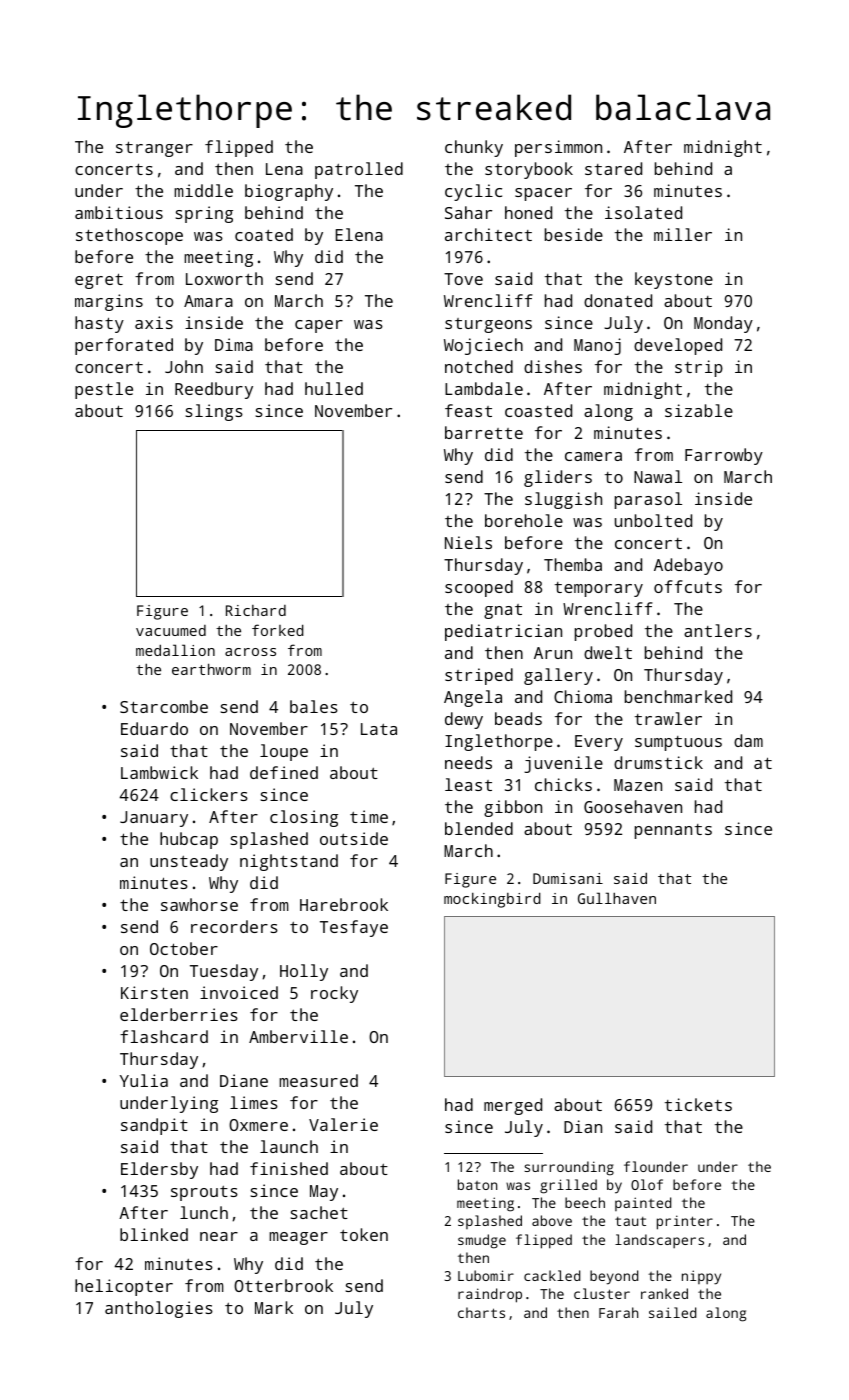  What do you see at coordinates (748, 740) in the screenshot?
I see `dam` at bounding box center [748, 740].
